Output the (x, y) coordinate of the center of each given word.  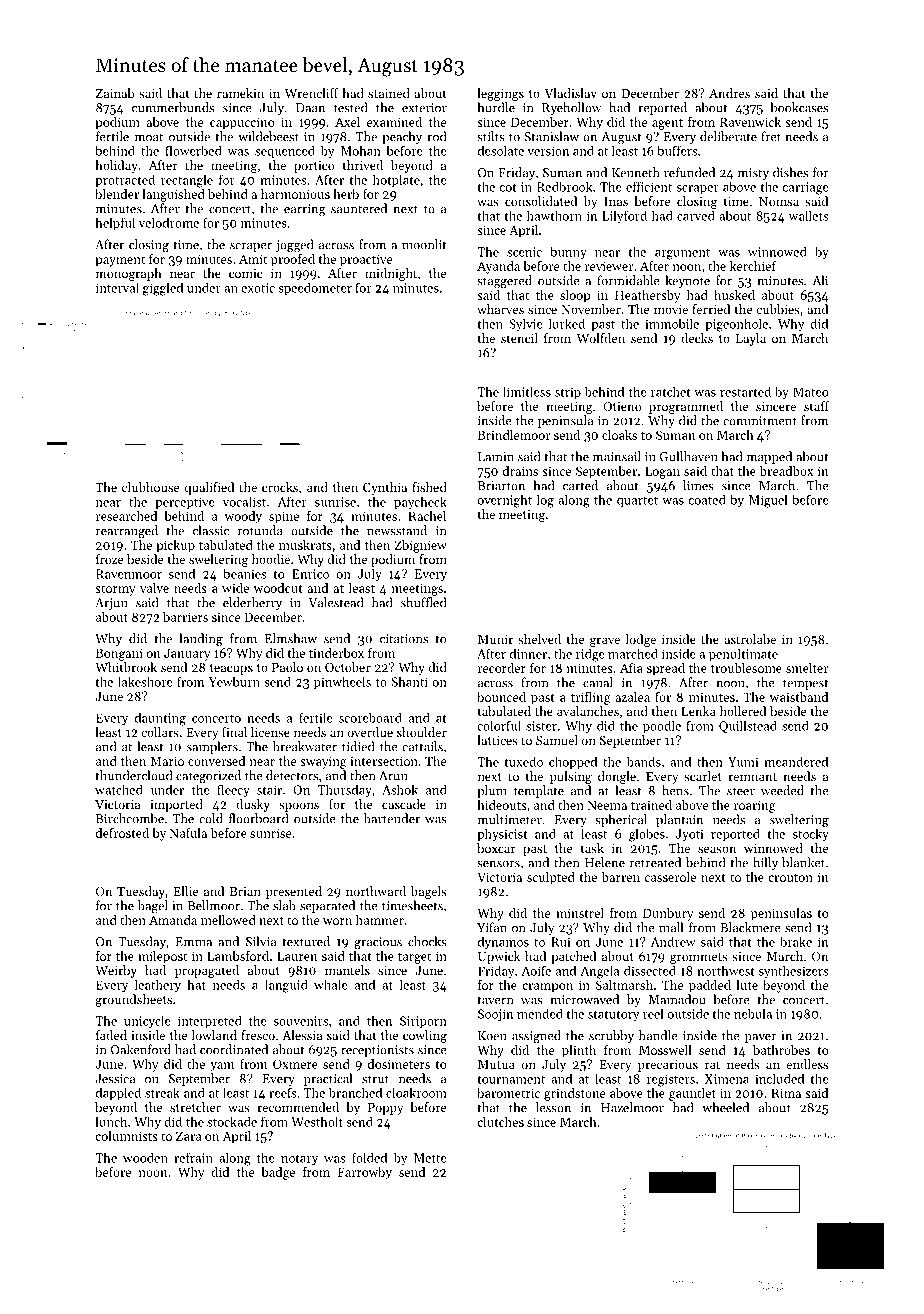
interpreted (210, 1022)
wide (235, 588)
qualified (209, 488)
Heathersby (648, 296)
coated (707, 500)
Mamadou (677, 999)
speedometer (315, 288)
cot (508, 187)
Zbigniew (421, 546)
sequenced (285, 152)
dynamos (503, 943)
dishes (790, 172)
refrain (193, 1157)
